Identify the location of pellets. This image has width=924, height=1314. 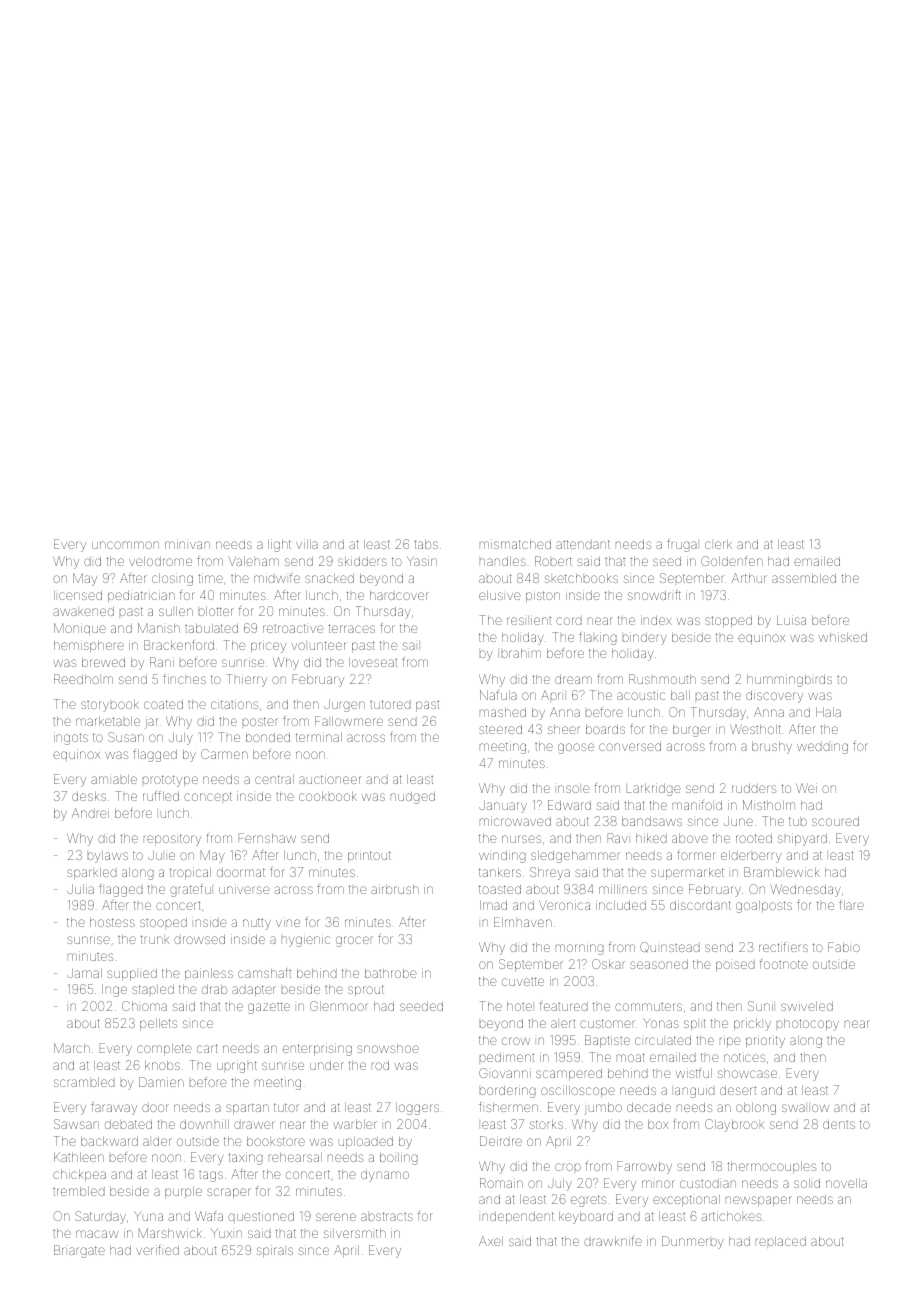
(158, 1024).
